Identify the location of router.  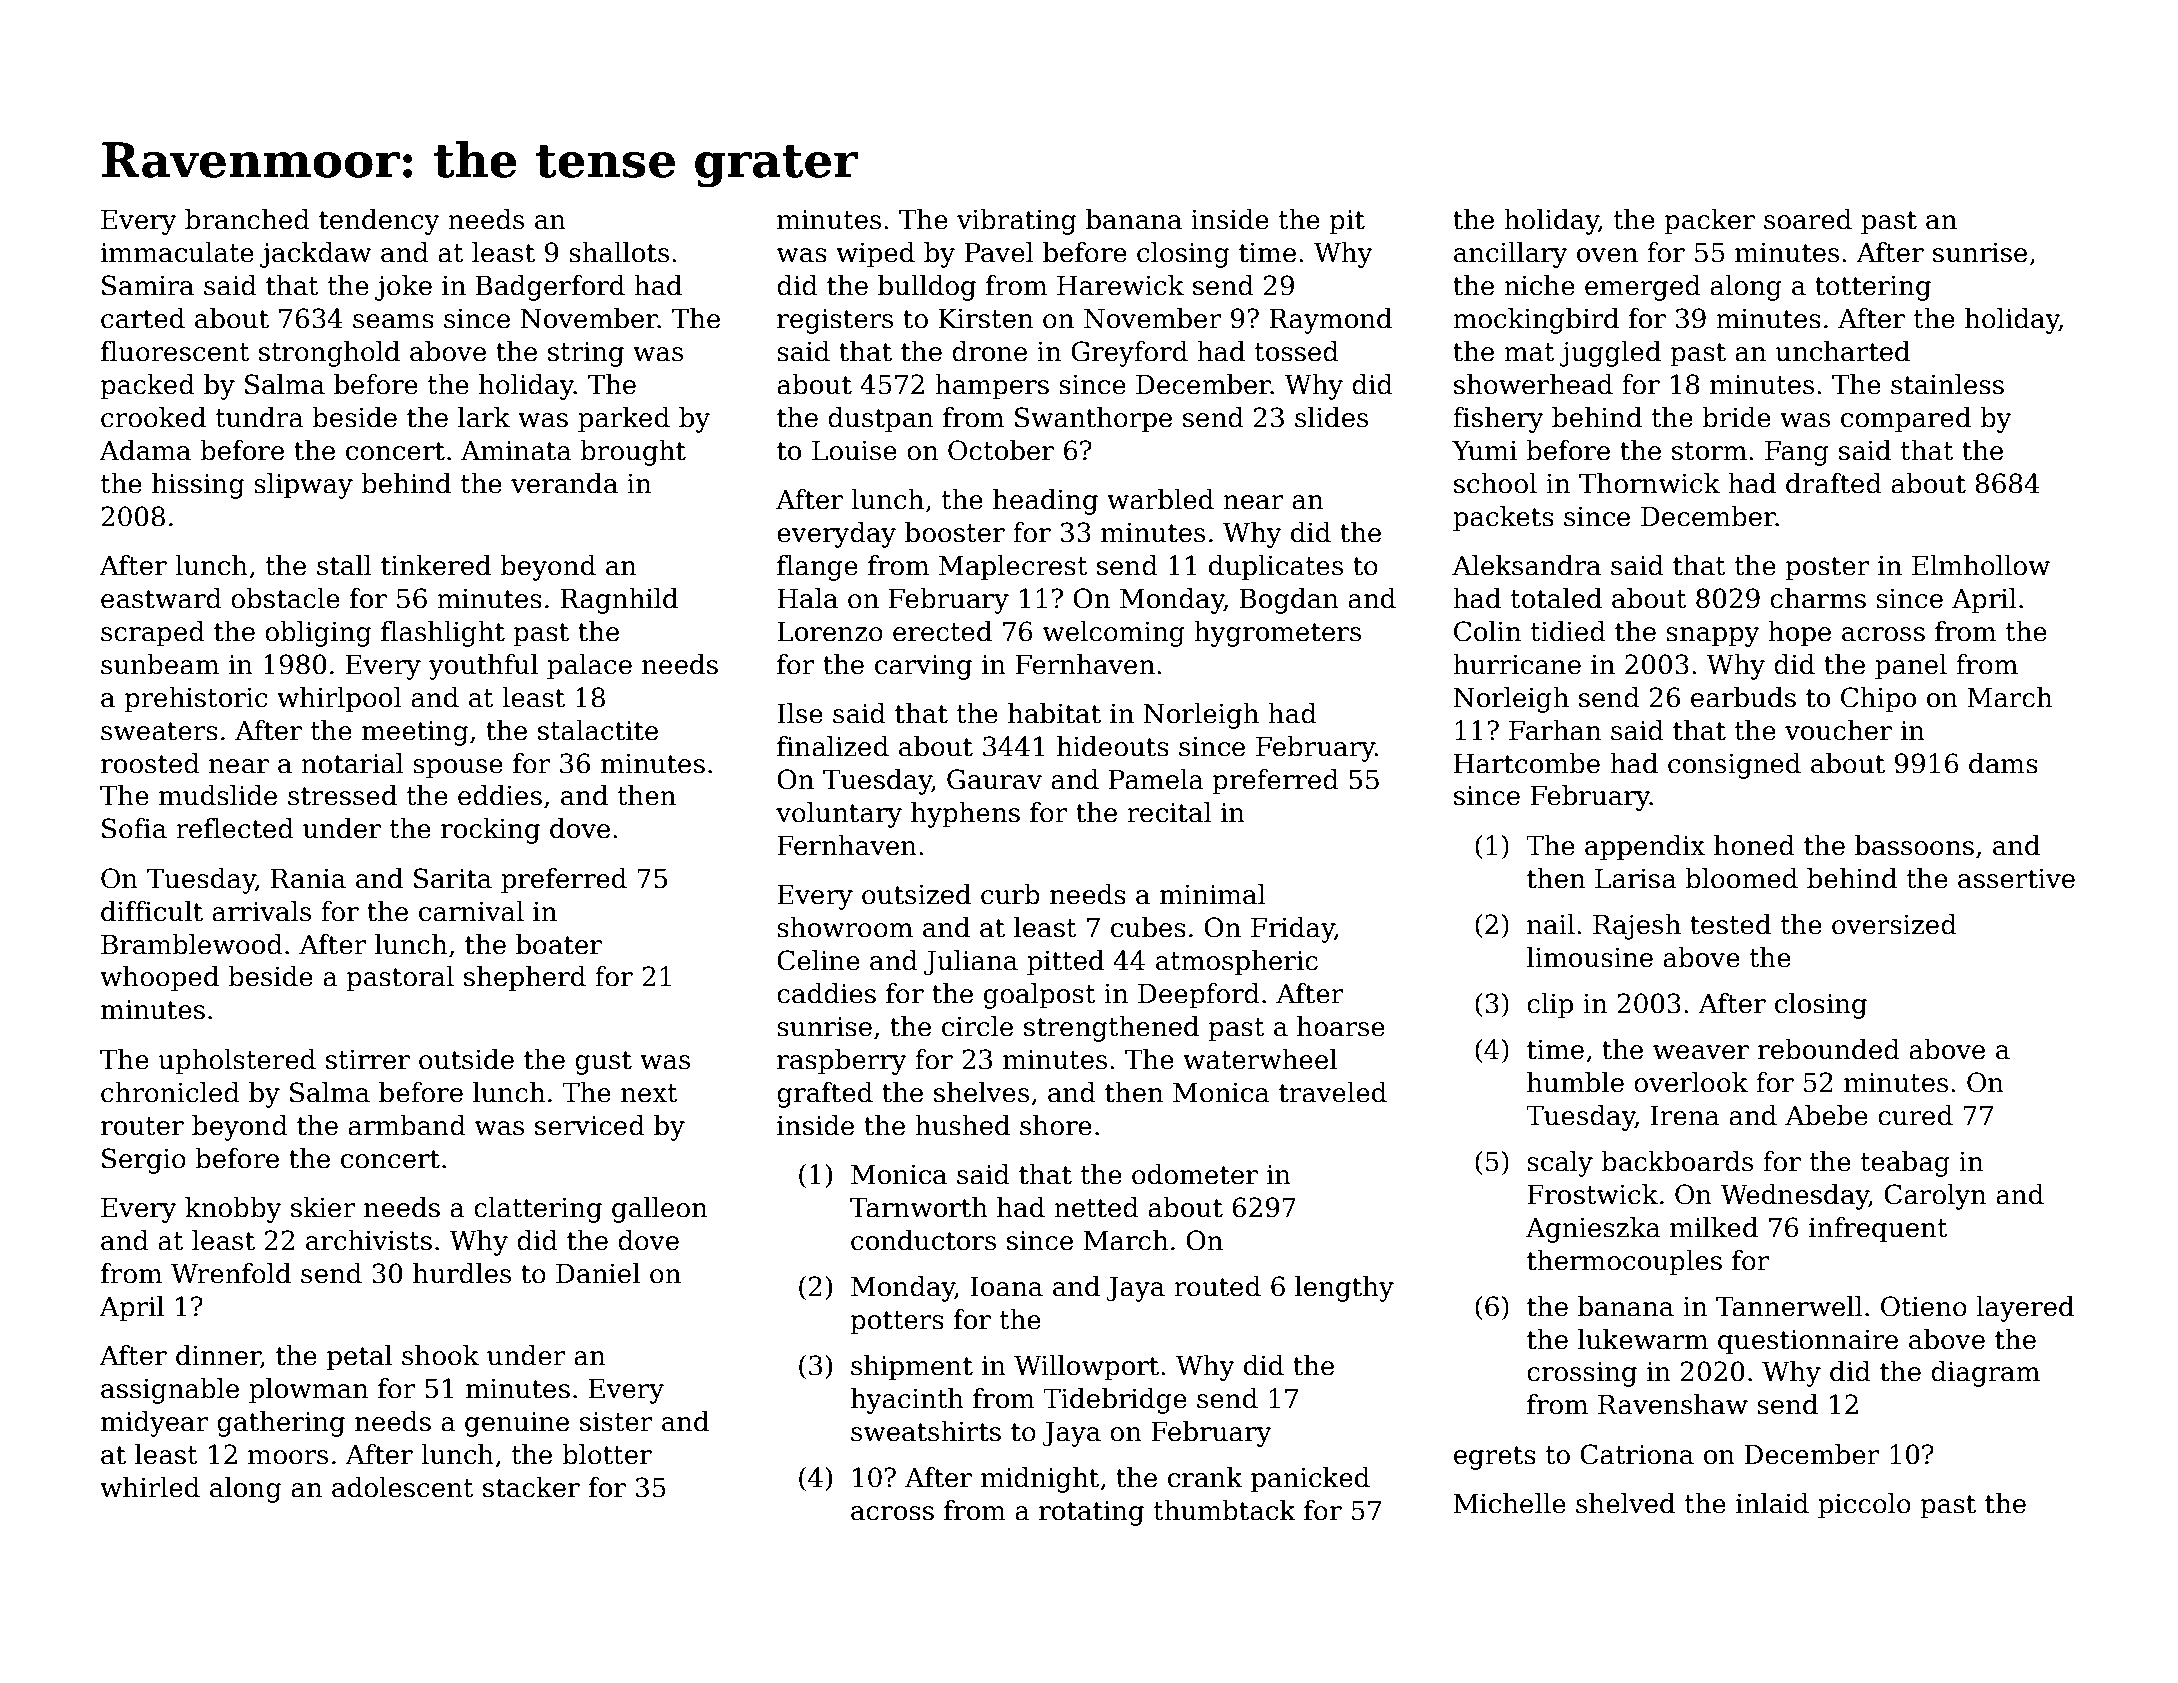
(142, 1126).
